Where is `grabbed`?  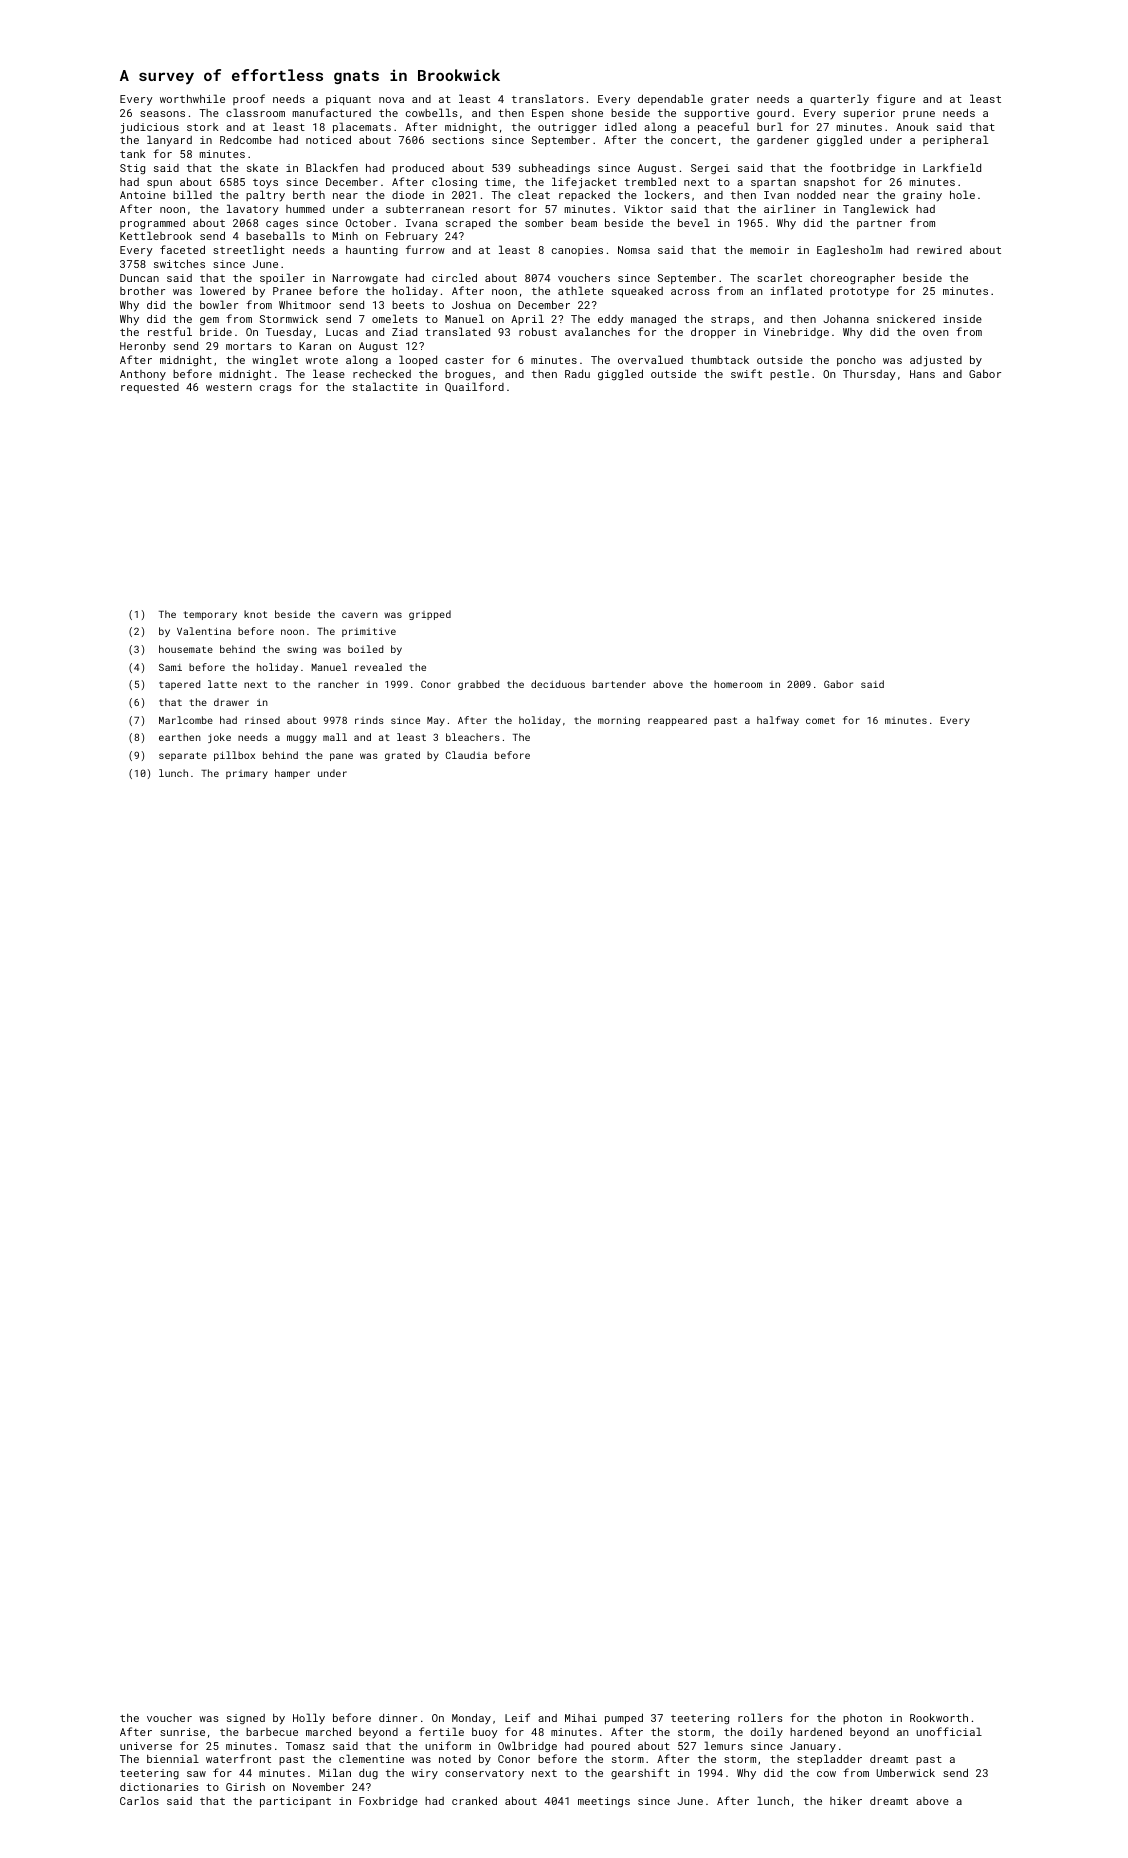
grabbed is located at coordinates (478, 685).
